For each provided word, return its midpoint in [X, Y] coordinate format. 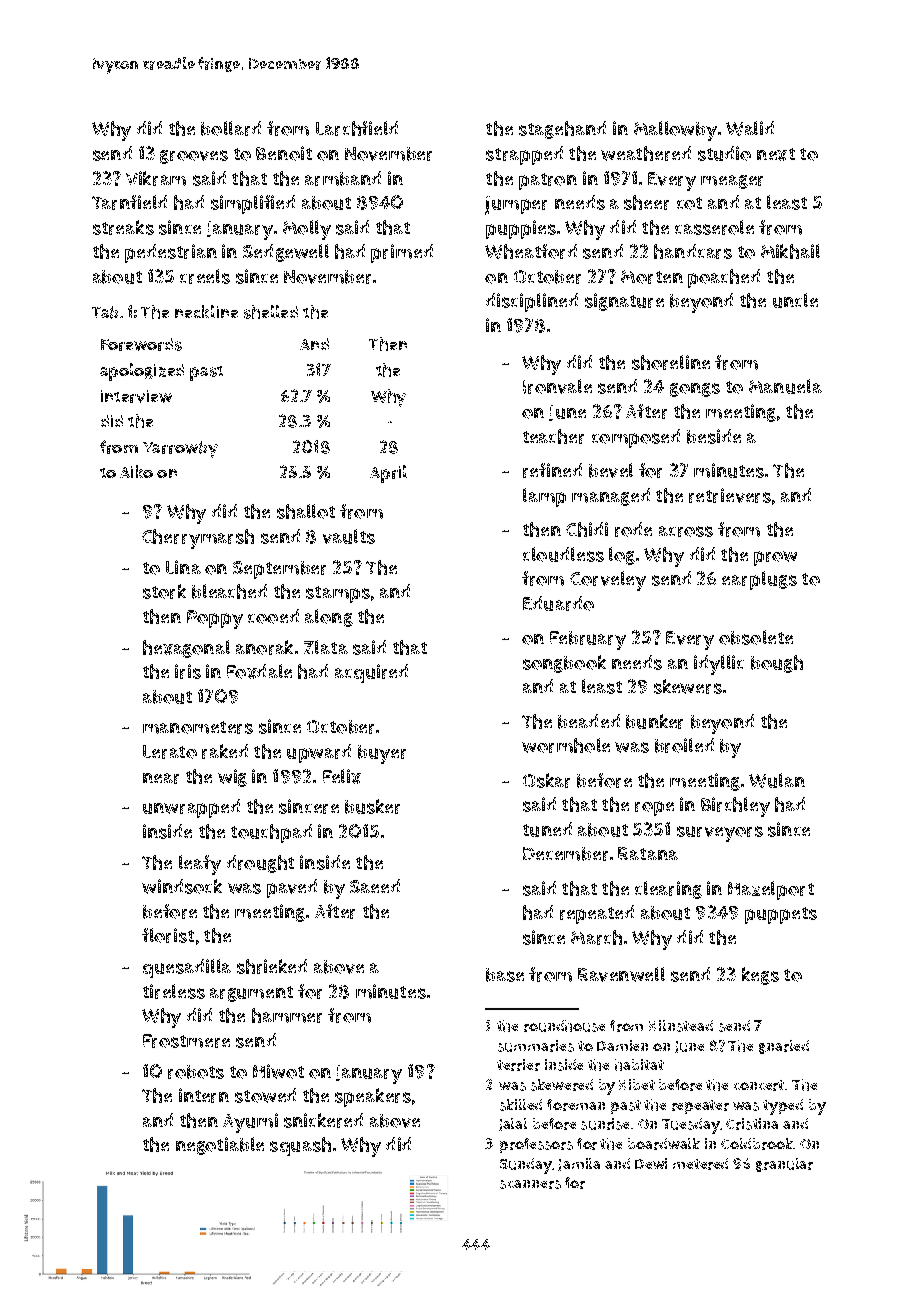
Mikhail [790, 251]
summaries [536, 1046]
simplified [253, 204]
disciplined [532, 302]
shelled [271, 312]
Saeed [375, 886]
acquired [371, 673]
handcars [693, 251]
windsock [182, 886]
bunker [654, 721]
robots [196, 1072]
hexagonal [186, 649]
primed [402, 253]
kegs [760, 976]
